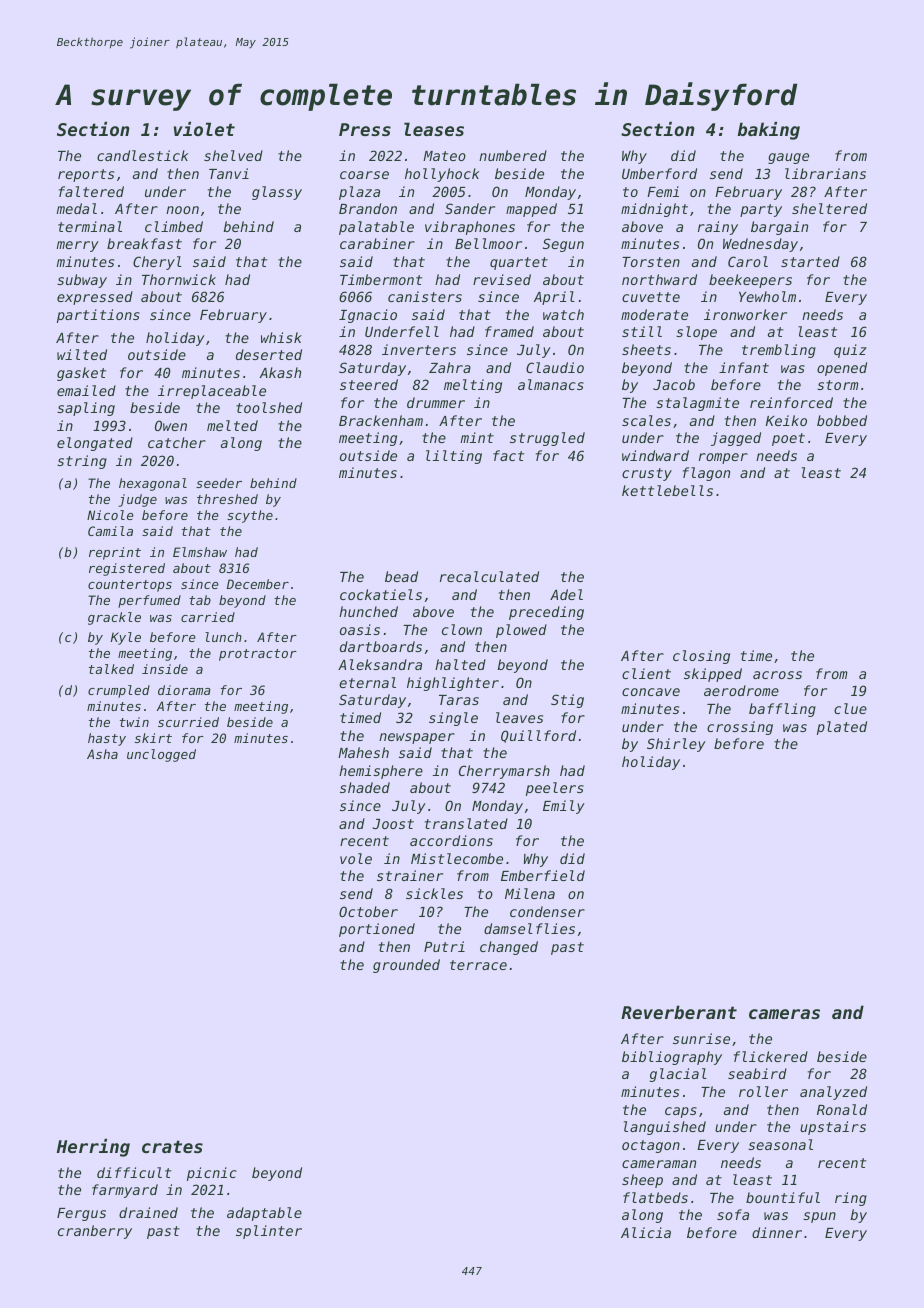 The image size is (924, 1308). I want to click on Asha, so click(102, 754).
